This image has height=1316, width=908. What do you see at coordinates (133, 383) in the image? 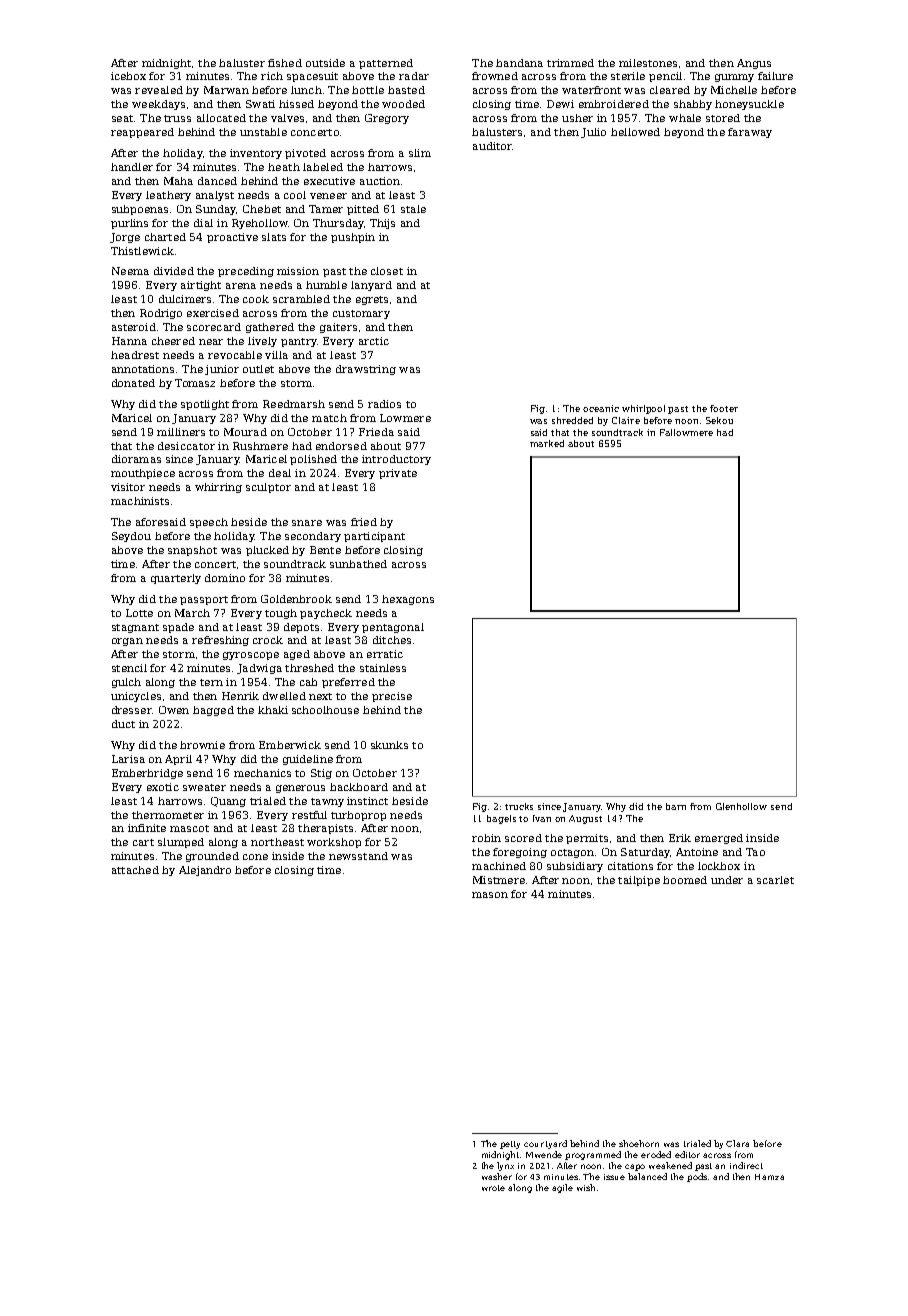
I see `donated` at bounding box center [133, 383].
